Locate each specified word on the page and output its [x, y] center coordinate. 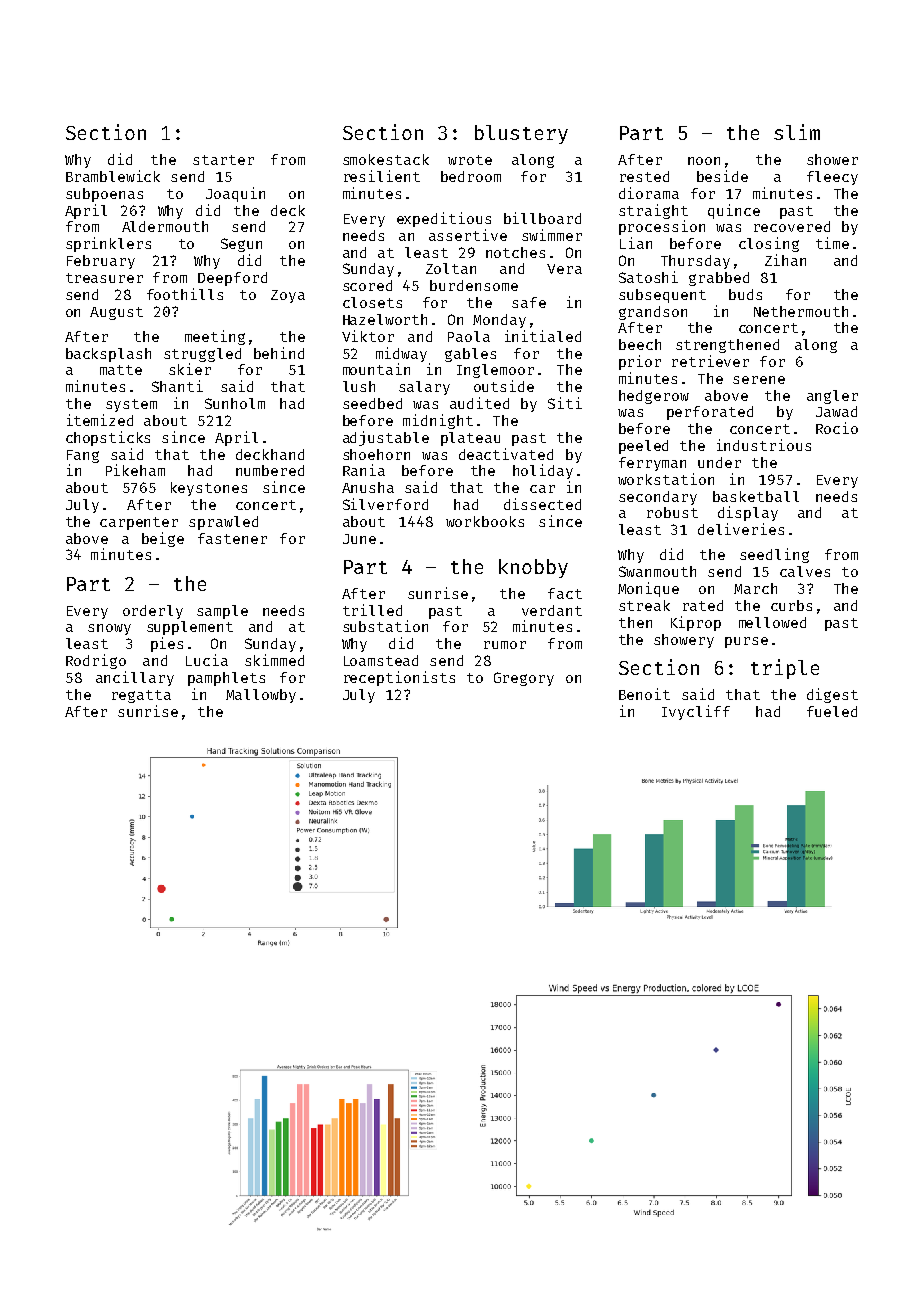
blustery [521, 134]
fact [565, 593]
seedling [774, 555]
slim [797, 132]
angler [832, 397]
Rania [364, 470]
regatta [141, 696]
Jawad [836, 411]
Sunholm [235, 403]
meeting [215, 337]
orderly [153, 612]
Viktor [368, 336]
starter [223, 160]
